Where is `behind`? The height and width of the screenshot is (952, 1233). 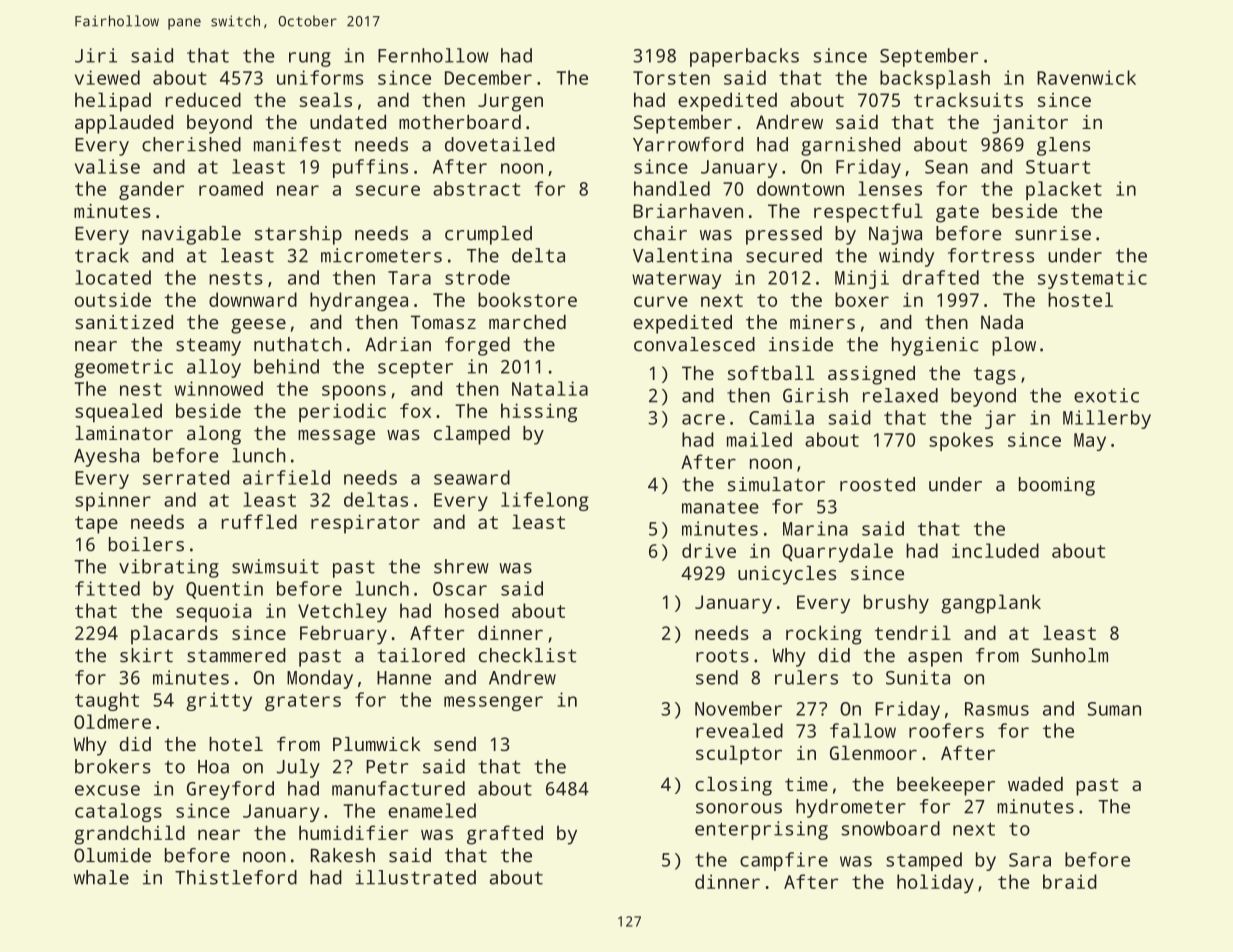
behind is located at coordinates (286, 366).
